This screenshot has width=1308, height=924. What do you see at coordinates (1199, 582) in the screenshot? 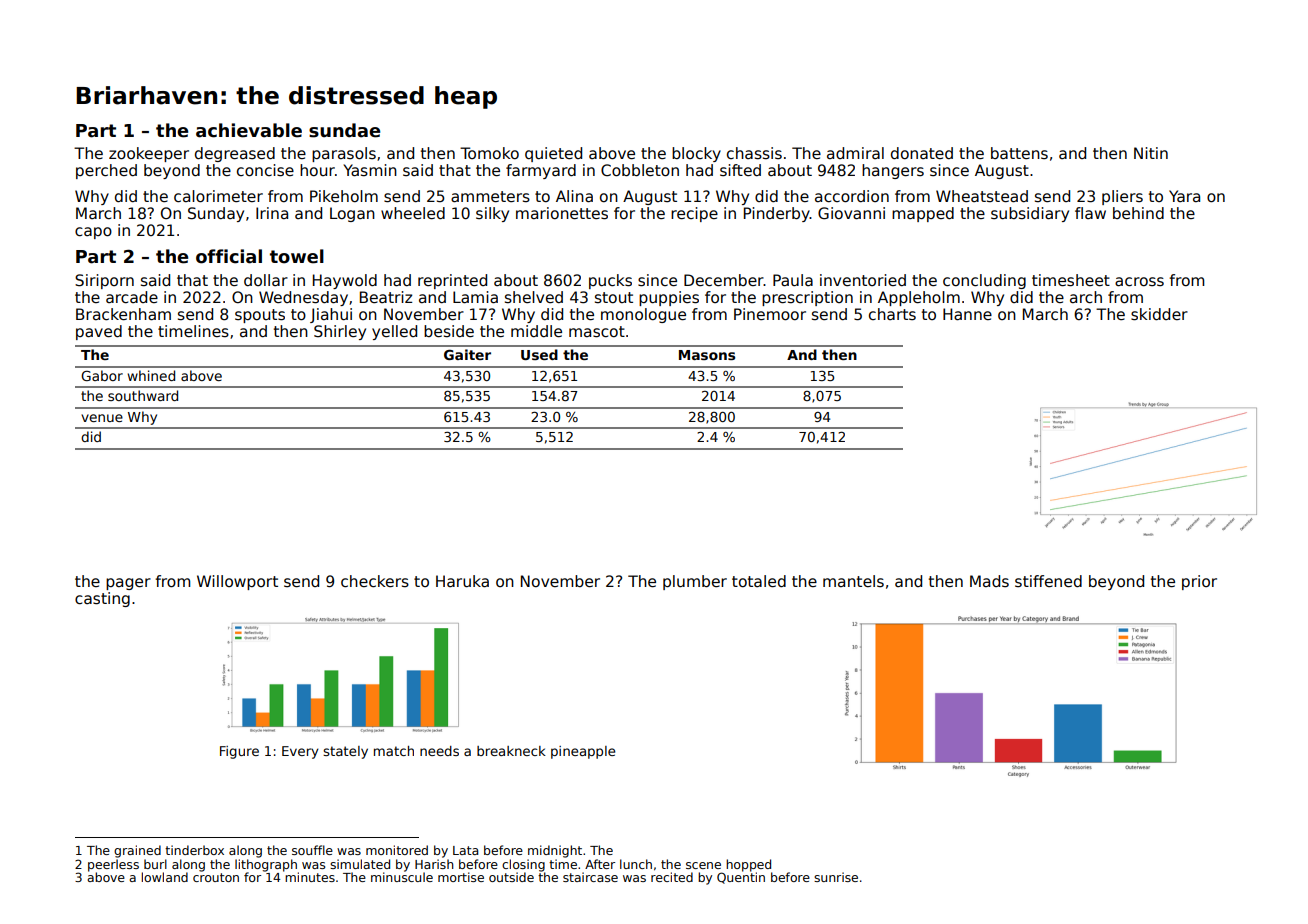
I see `prior` at bounding box center [1199, 582].
